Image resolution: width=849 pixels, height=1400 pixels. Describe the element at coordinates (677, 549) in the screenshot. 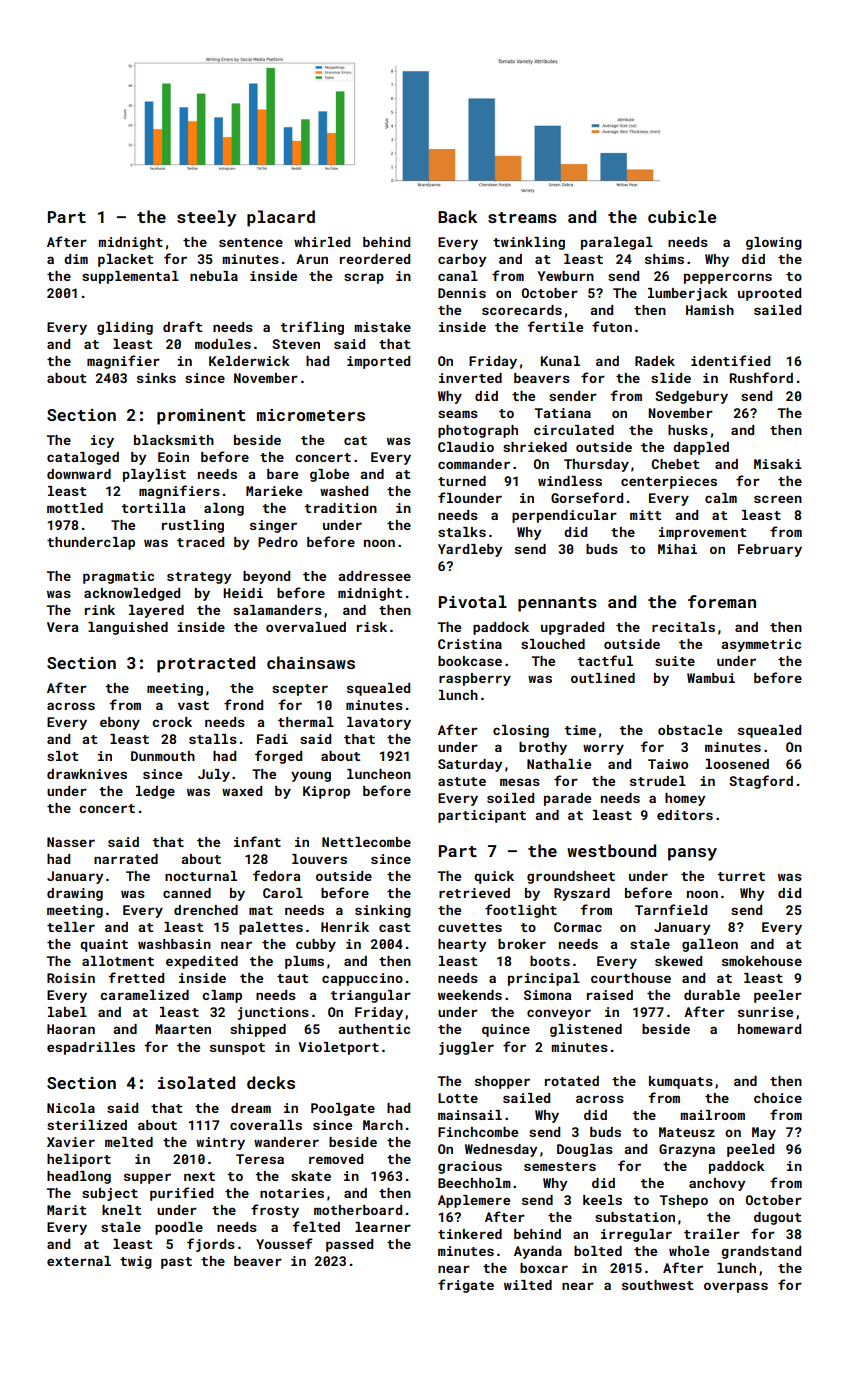

I see `Mihai` at that location.
